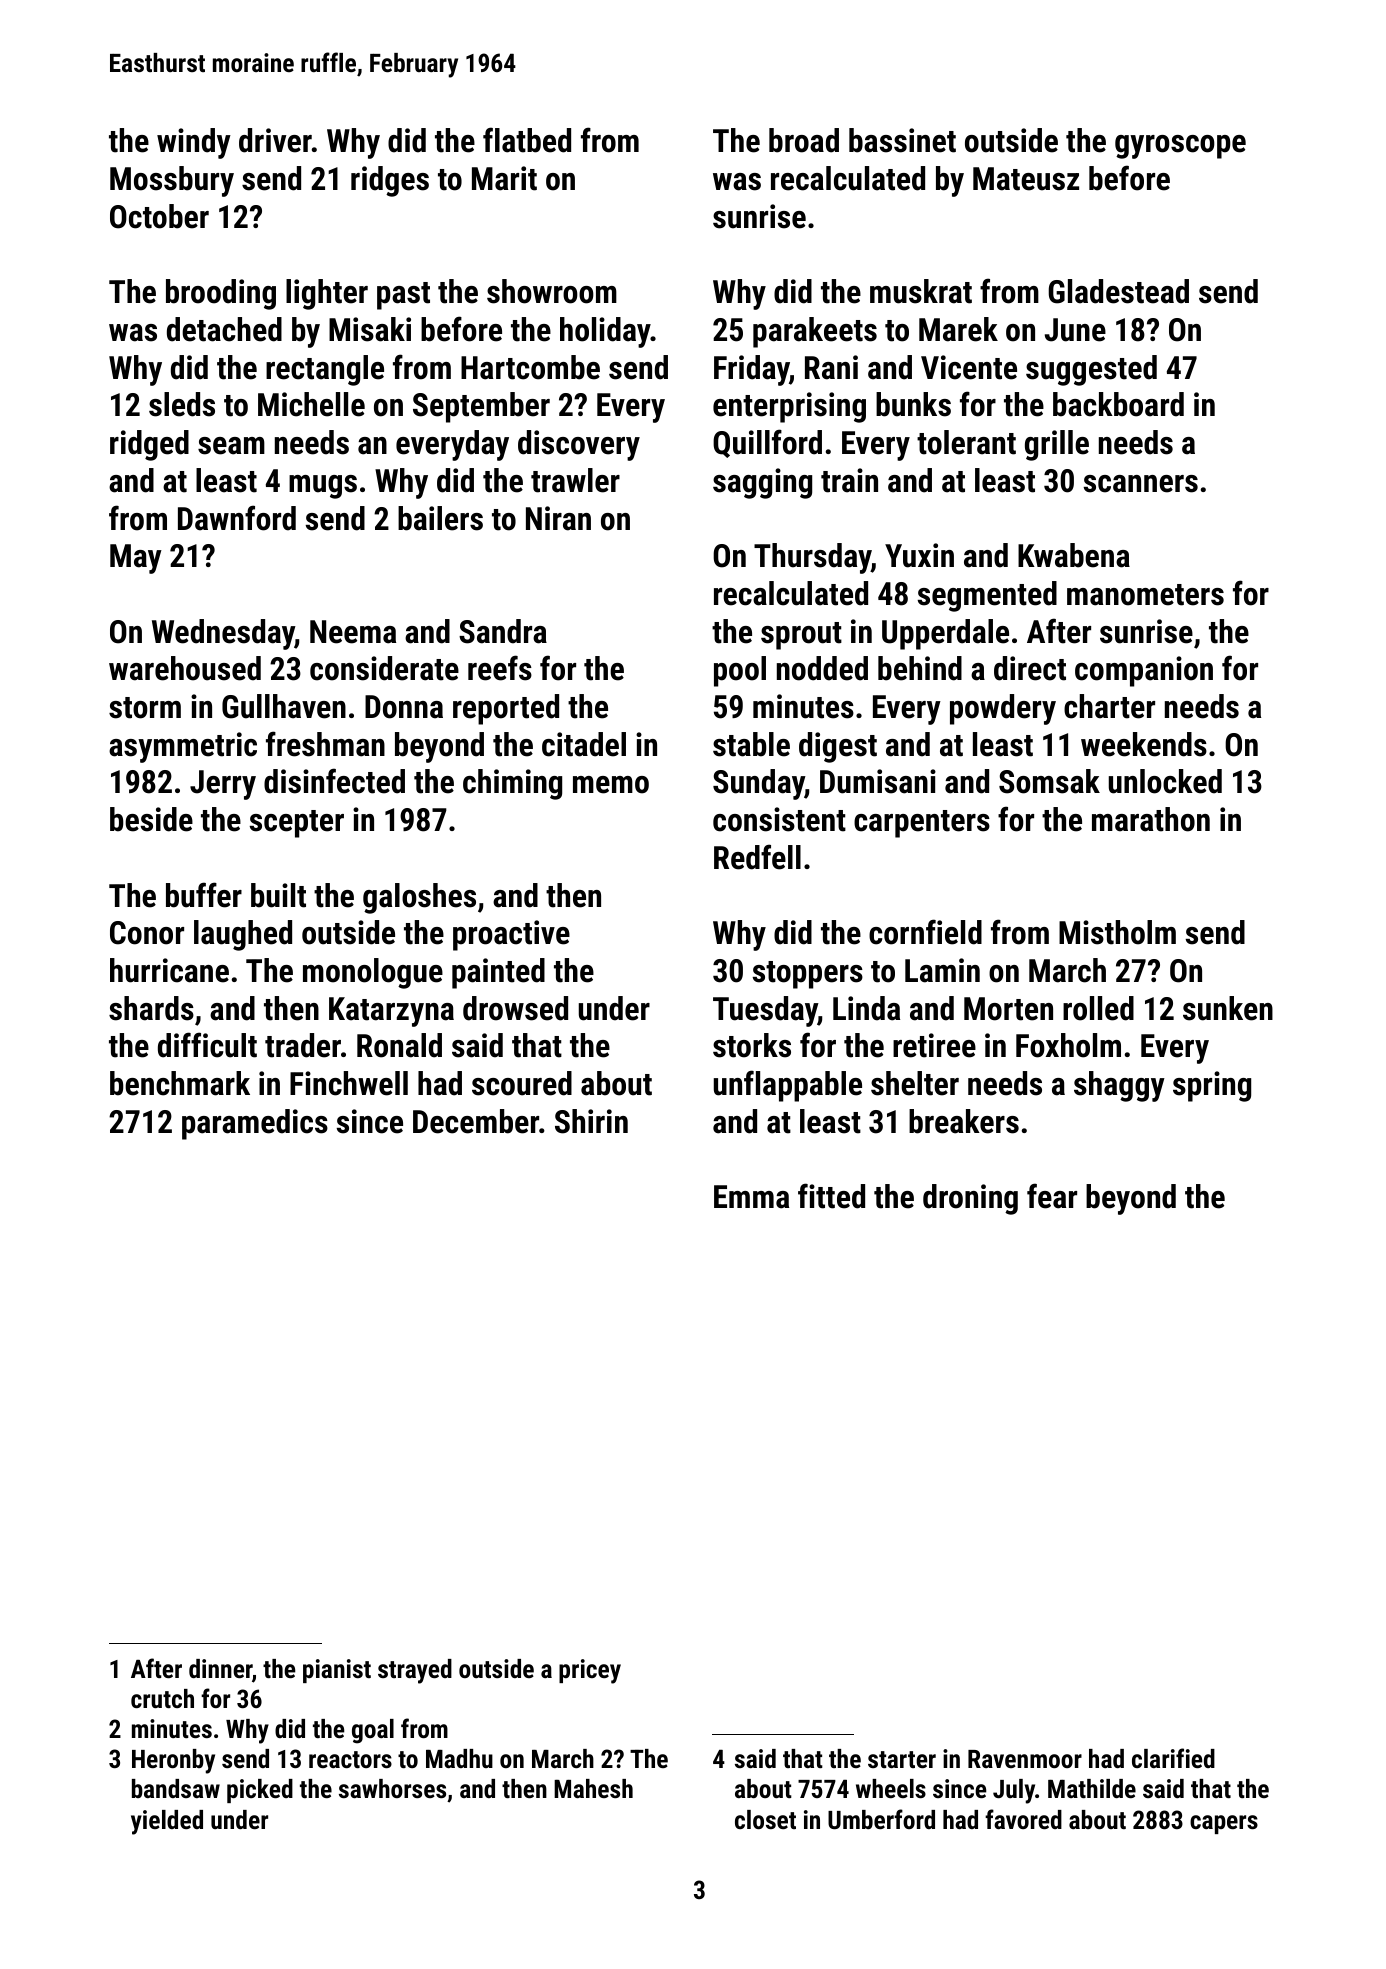  I want to click on reactors, so click(350, 1759).
